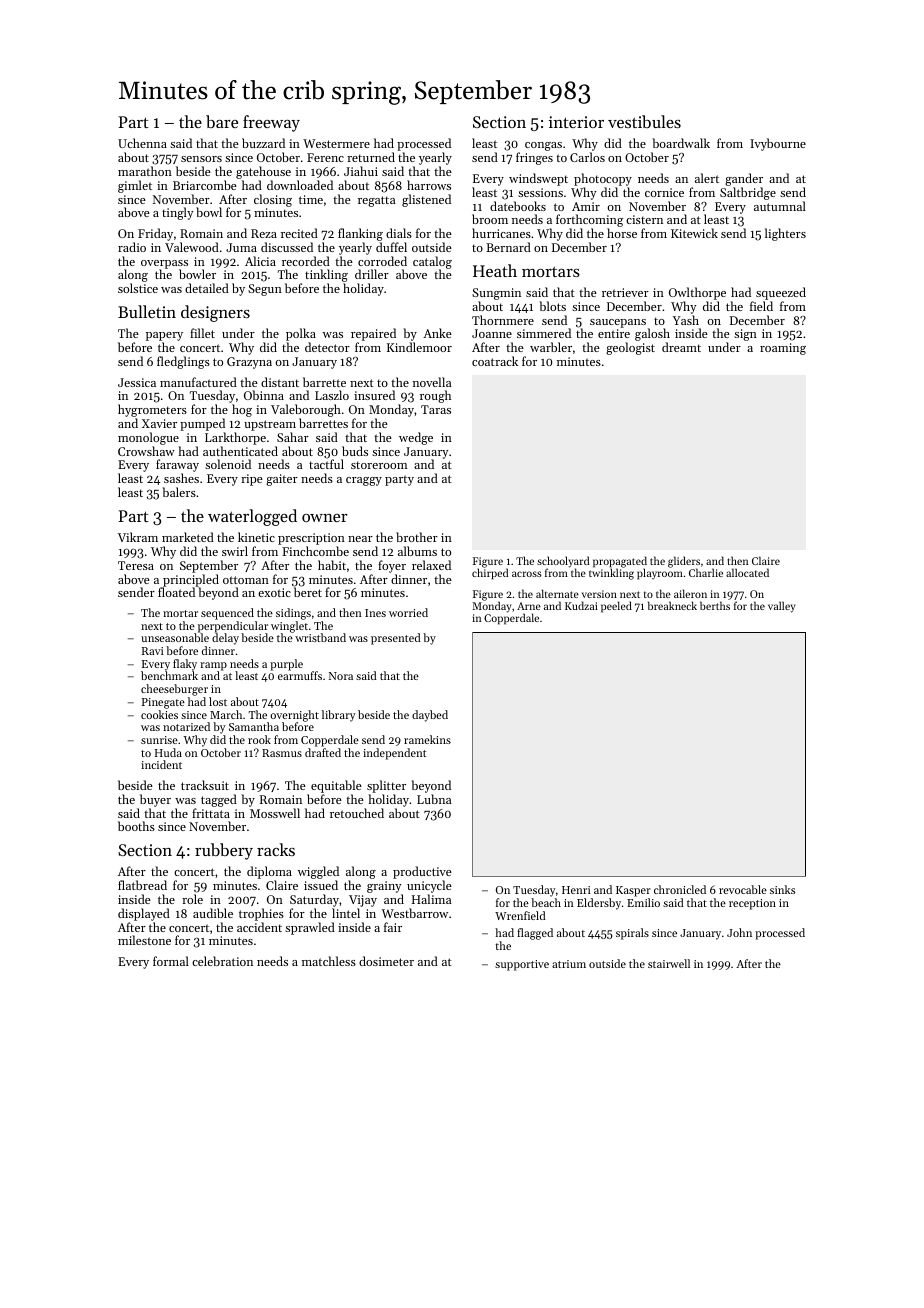  Describe the element at coordinates (394, 754) in the document. I see `independent` at that location.
